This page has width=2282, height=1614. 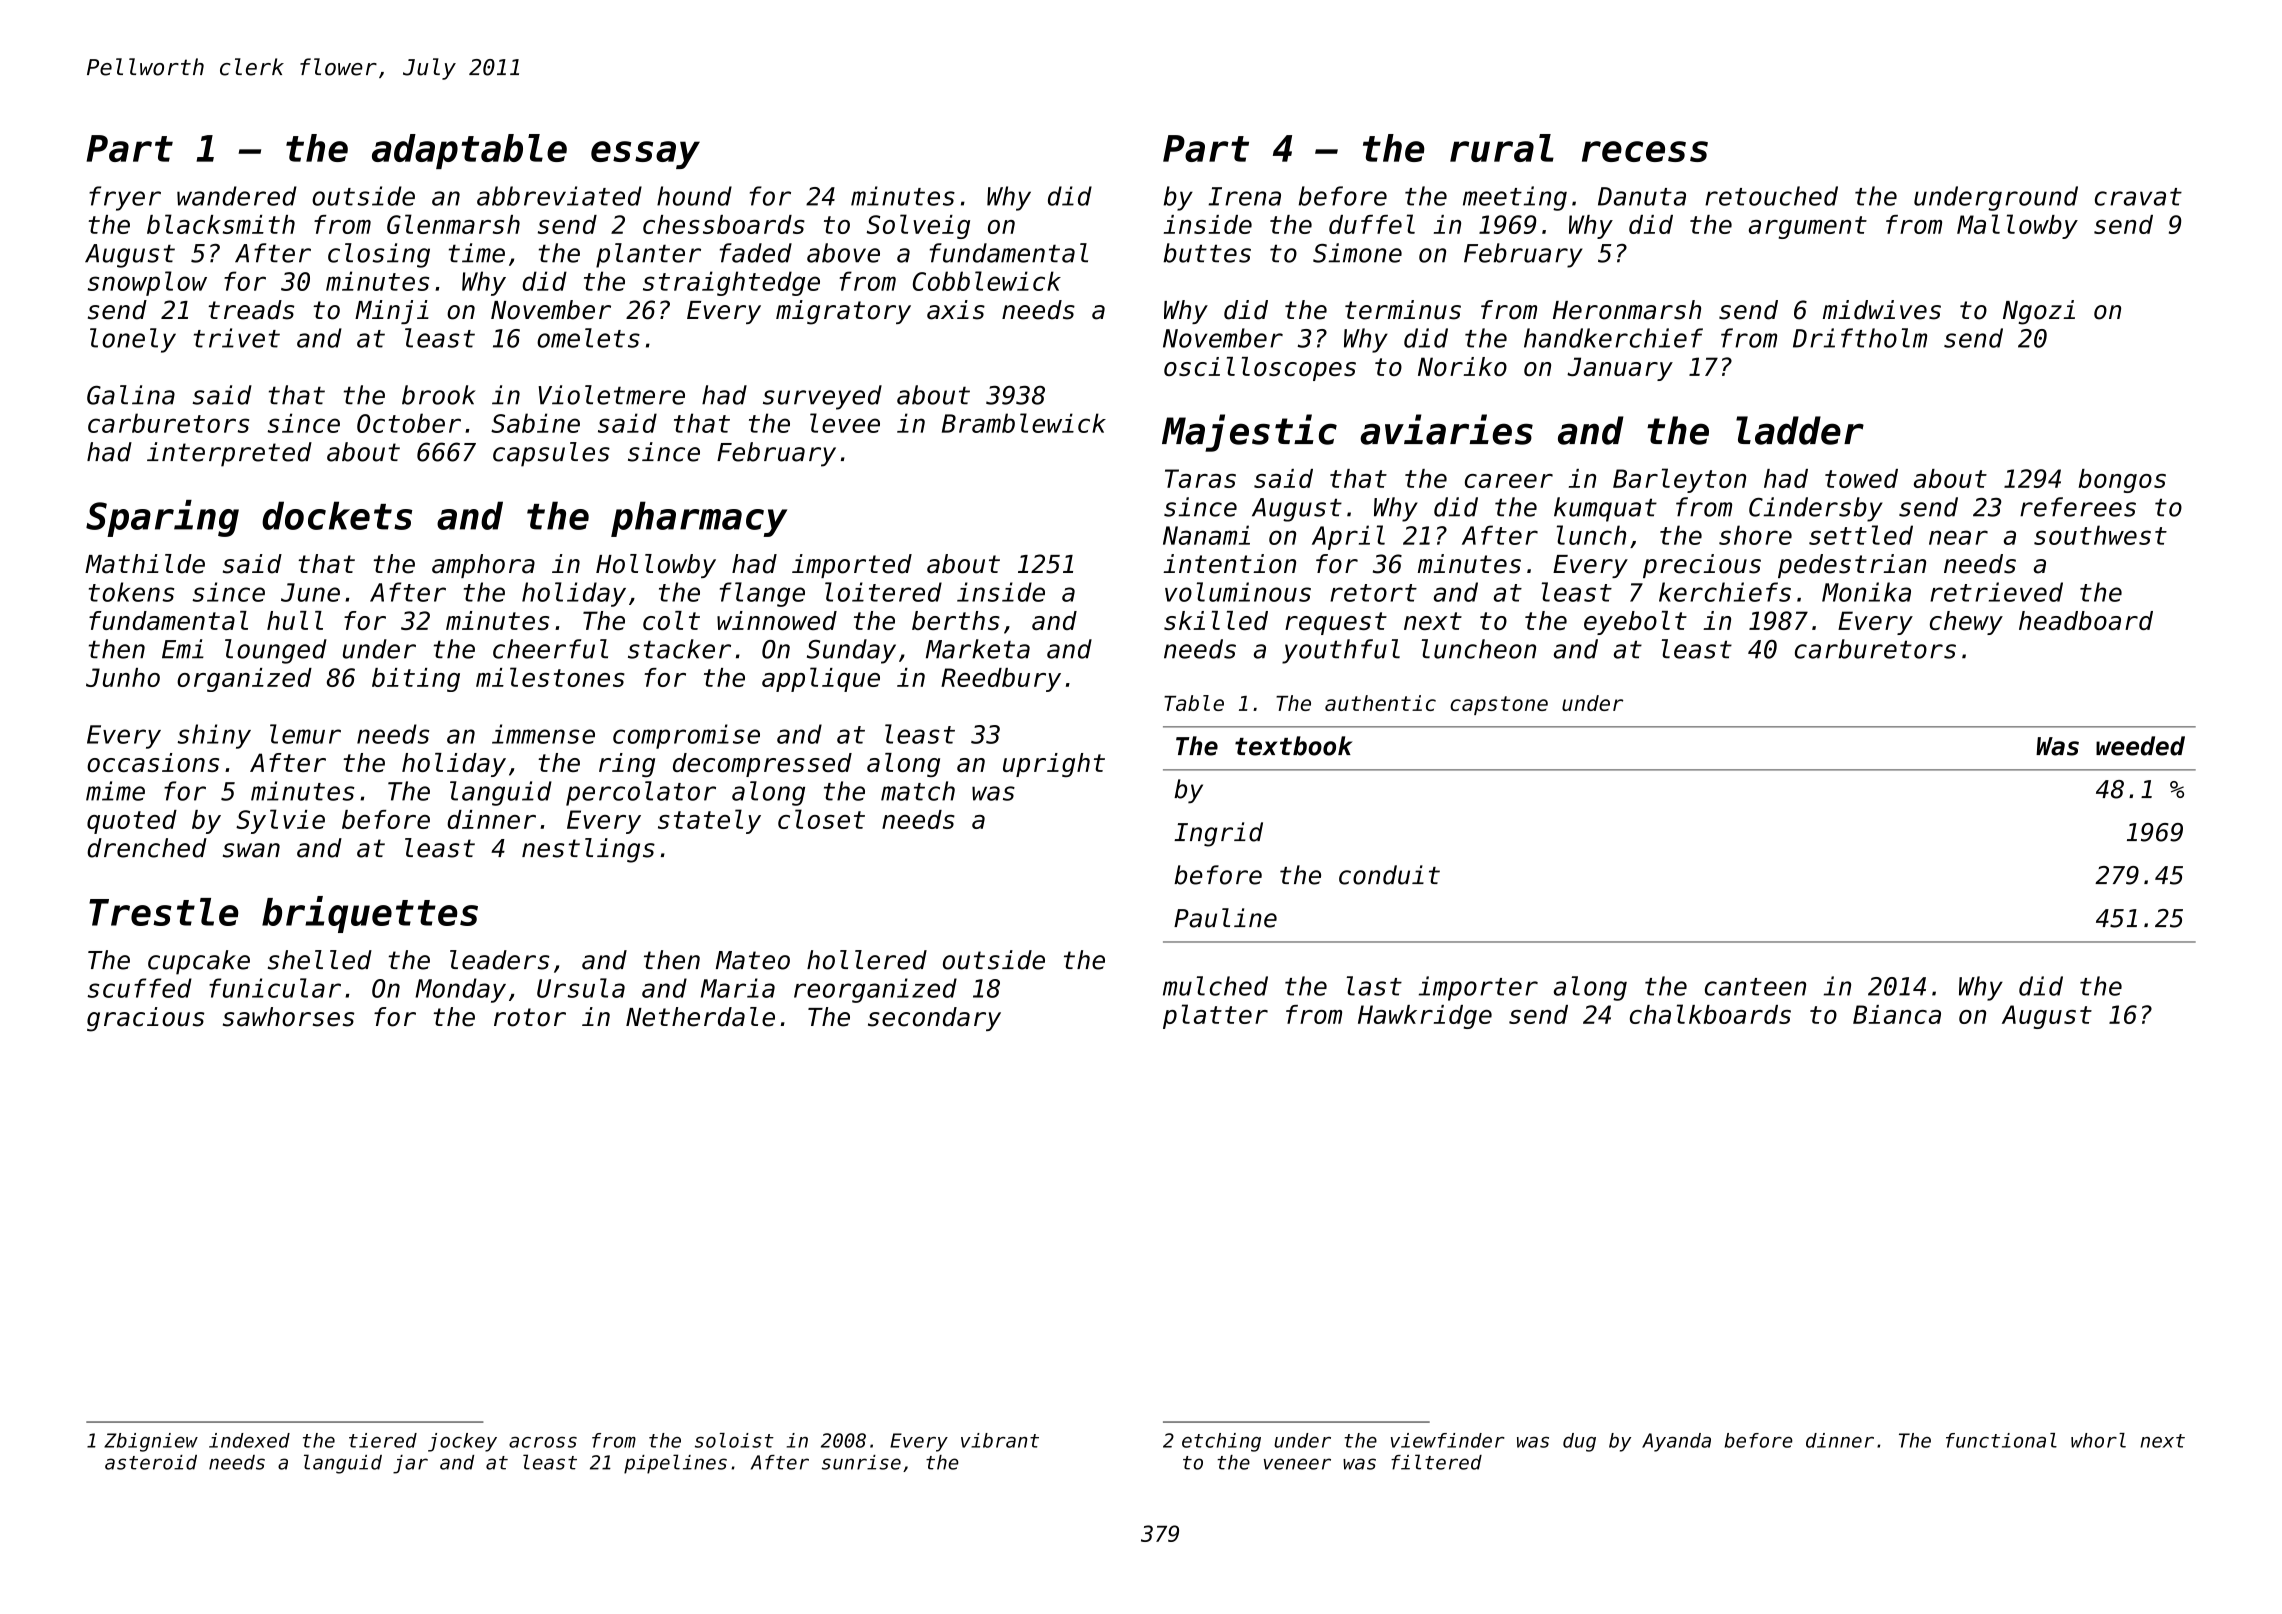 What do you see at coordinates (1238, 592) in the page?
I see `voluminous` at bounding box center [1238, 592].
